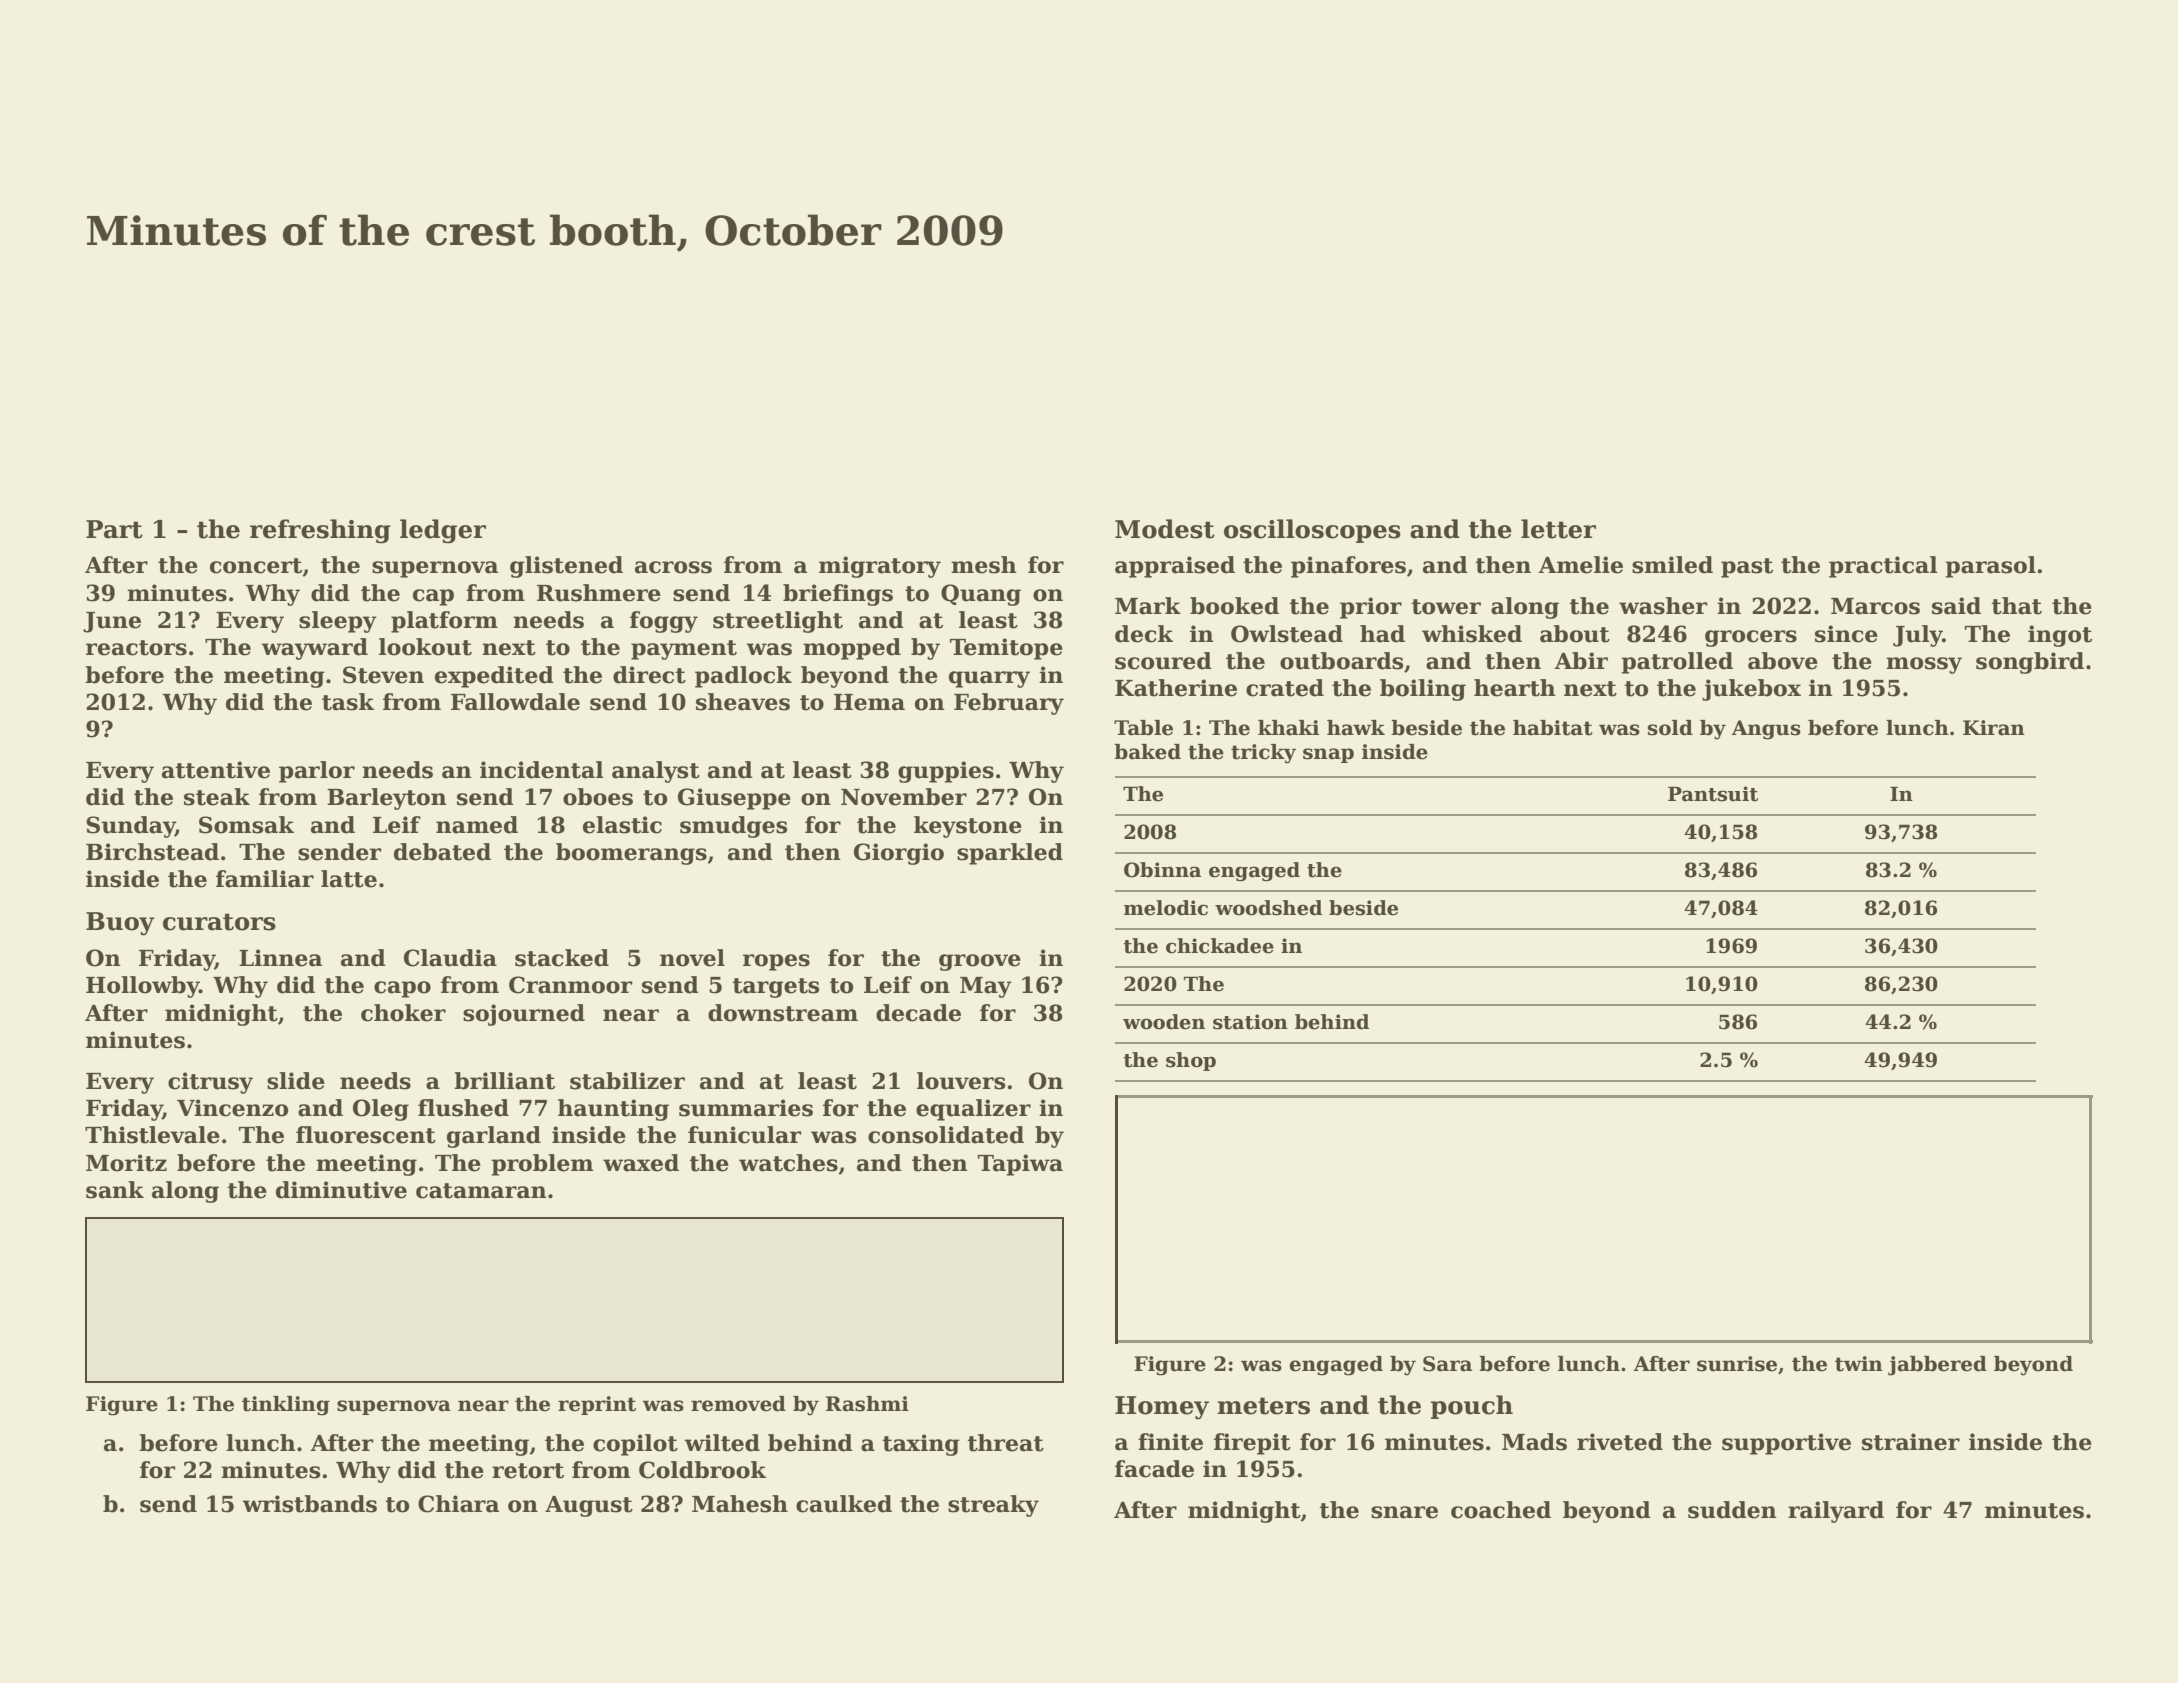 Image resolution: width=2178 pixels, height=1683 pixels. Describe the element at coordinates (1162, 870) in the screenshot. I see `Obinna` at that location.
